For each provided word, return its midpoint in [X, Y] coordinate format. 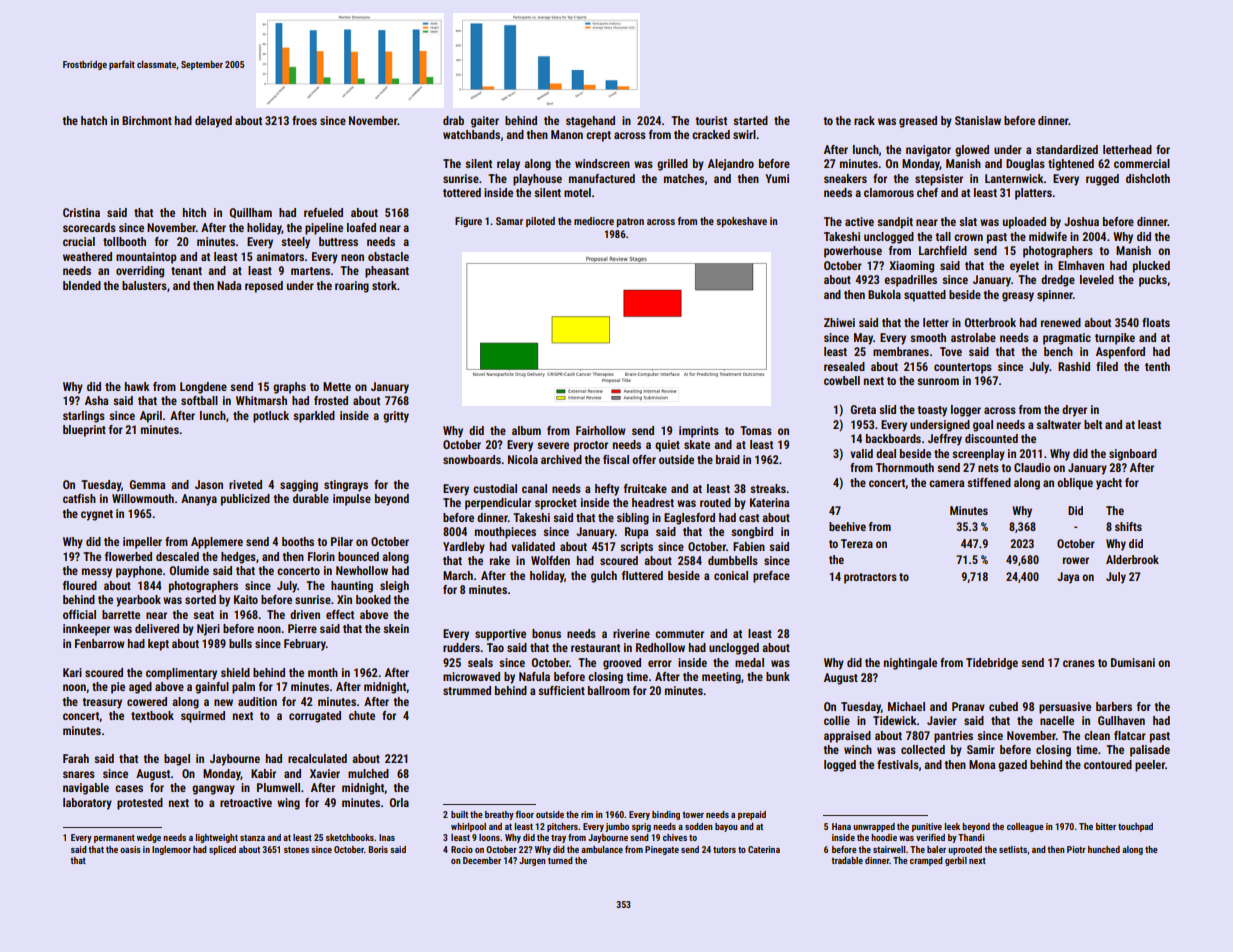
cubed [1003, 706]
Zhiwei [839, 322]
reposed [264, 287]
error [660, 663]
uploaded [1024, 223]
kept [158, 645]
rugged [1102, 180]
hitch [194, 212]
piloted [540, 222]
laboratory [87, 804]
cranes [1079, 663]
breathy [499, 815]
